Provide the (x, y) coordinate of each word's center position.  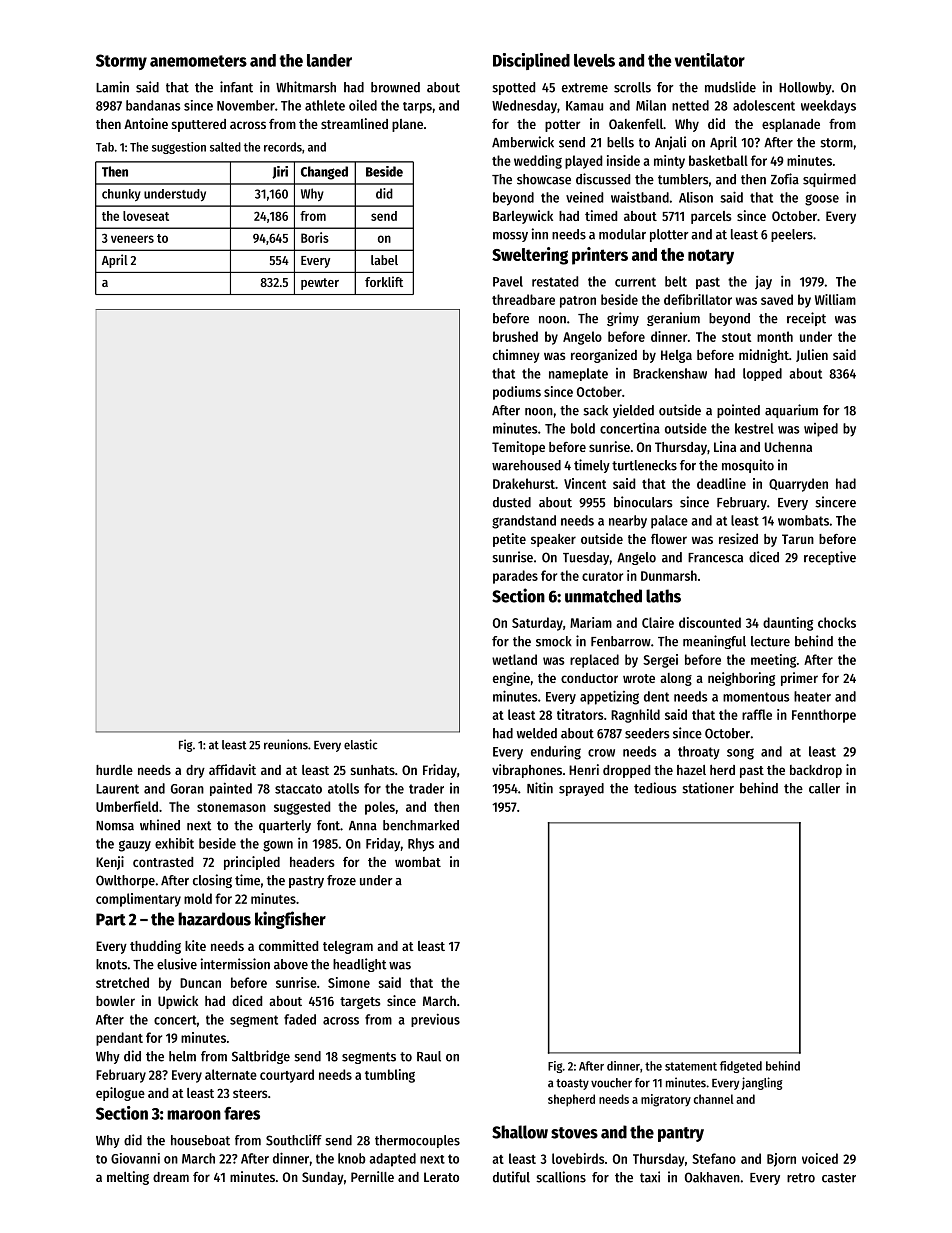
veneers (132, 239)
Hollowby (805, 88)
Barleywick (523, 217)
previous (435, 1020)
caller (824, 788)
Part (111, 919)
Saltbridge (261, 1057)
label (384, 260)
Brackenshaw (670, 373)
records (283, 147)
